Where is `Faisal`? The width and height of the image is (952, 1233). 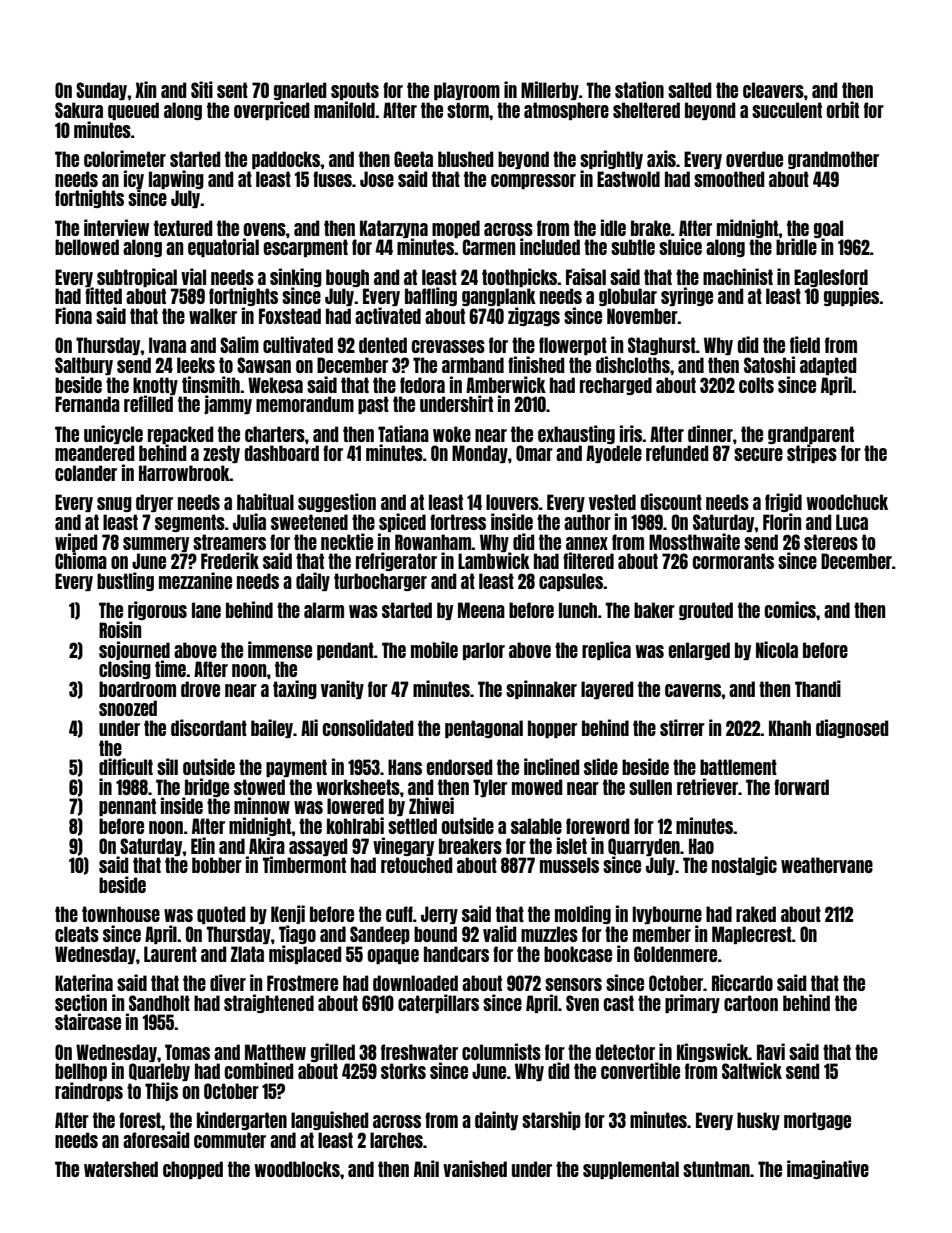 Faisal is located at coordinates (586, 276).
